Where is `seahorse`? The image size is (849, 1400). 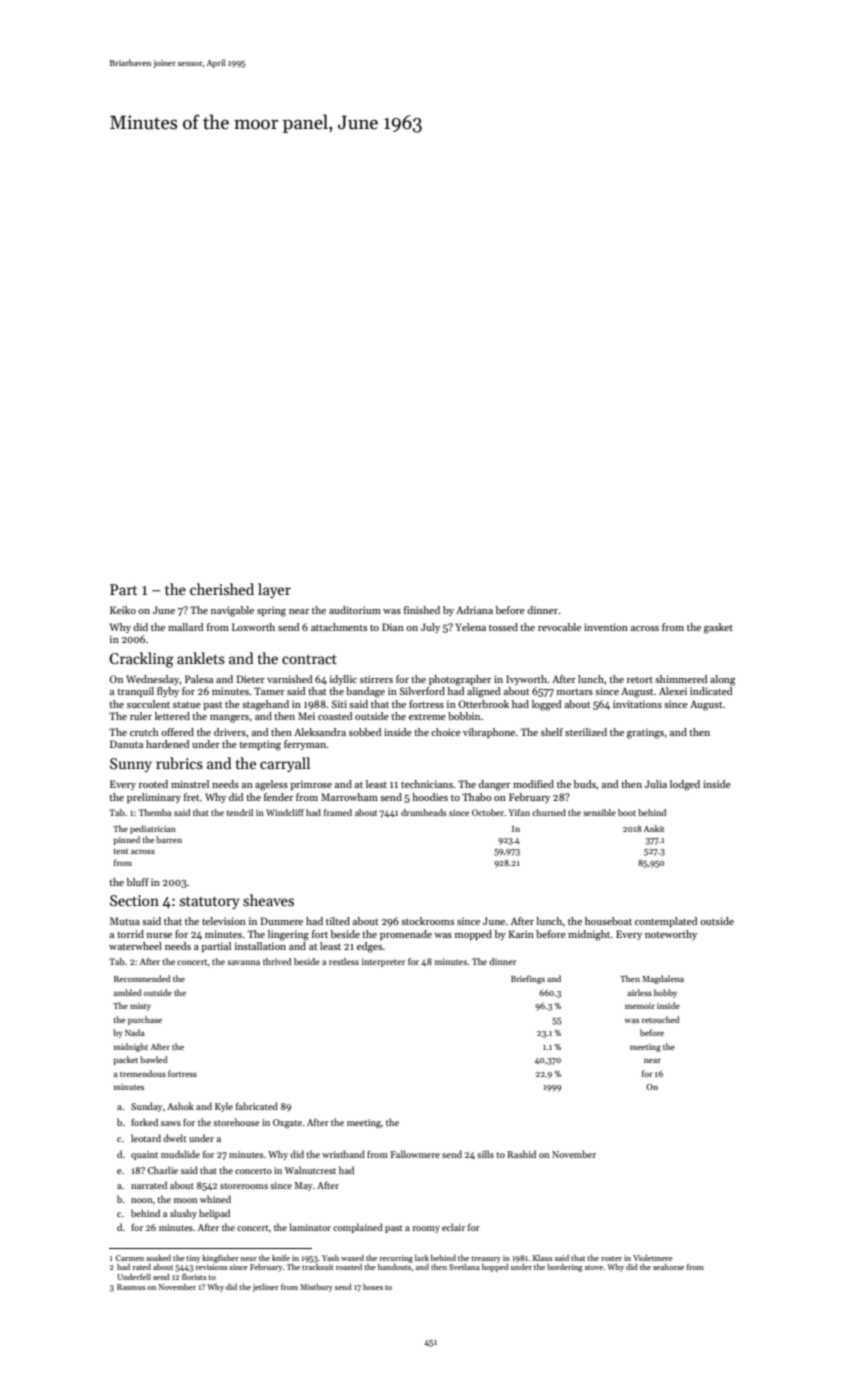 seahorse is located at coordinates (668, 1267).
